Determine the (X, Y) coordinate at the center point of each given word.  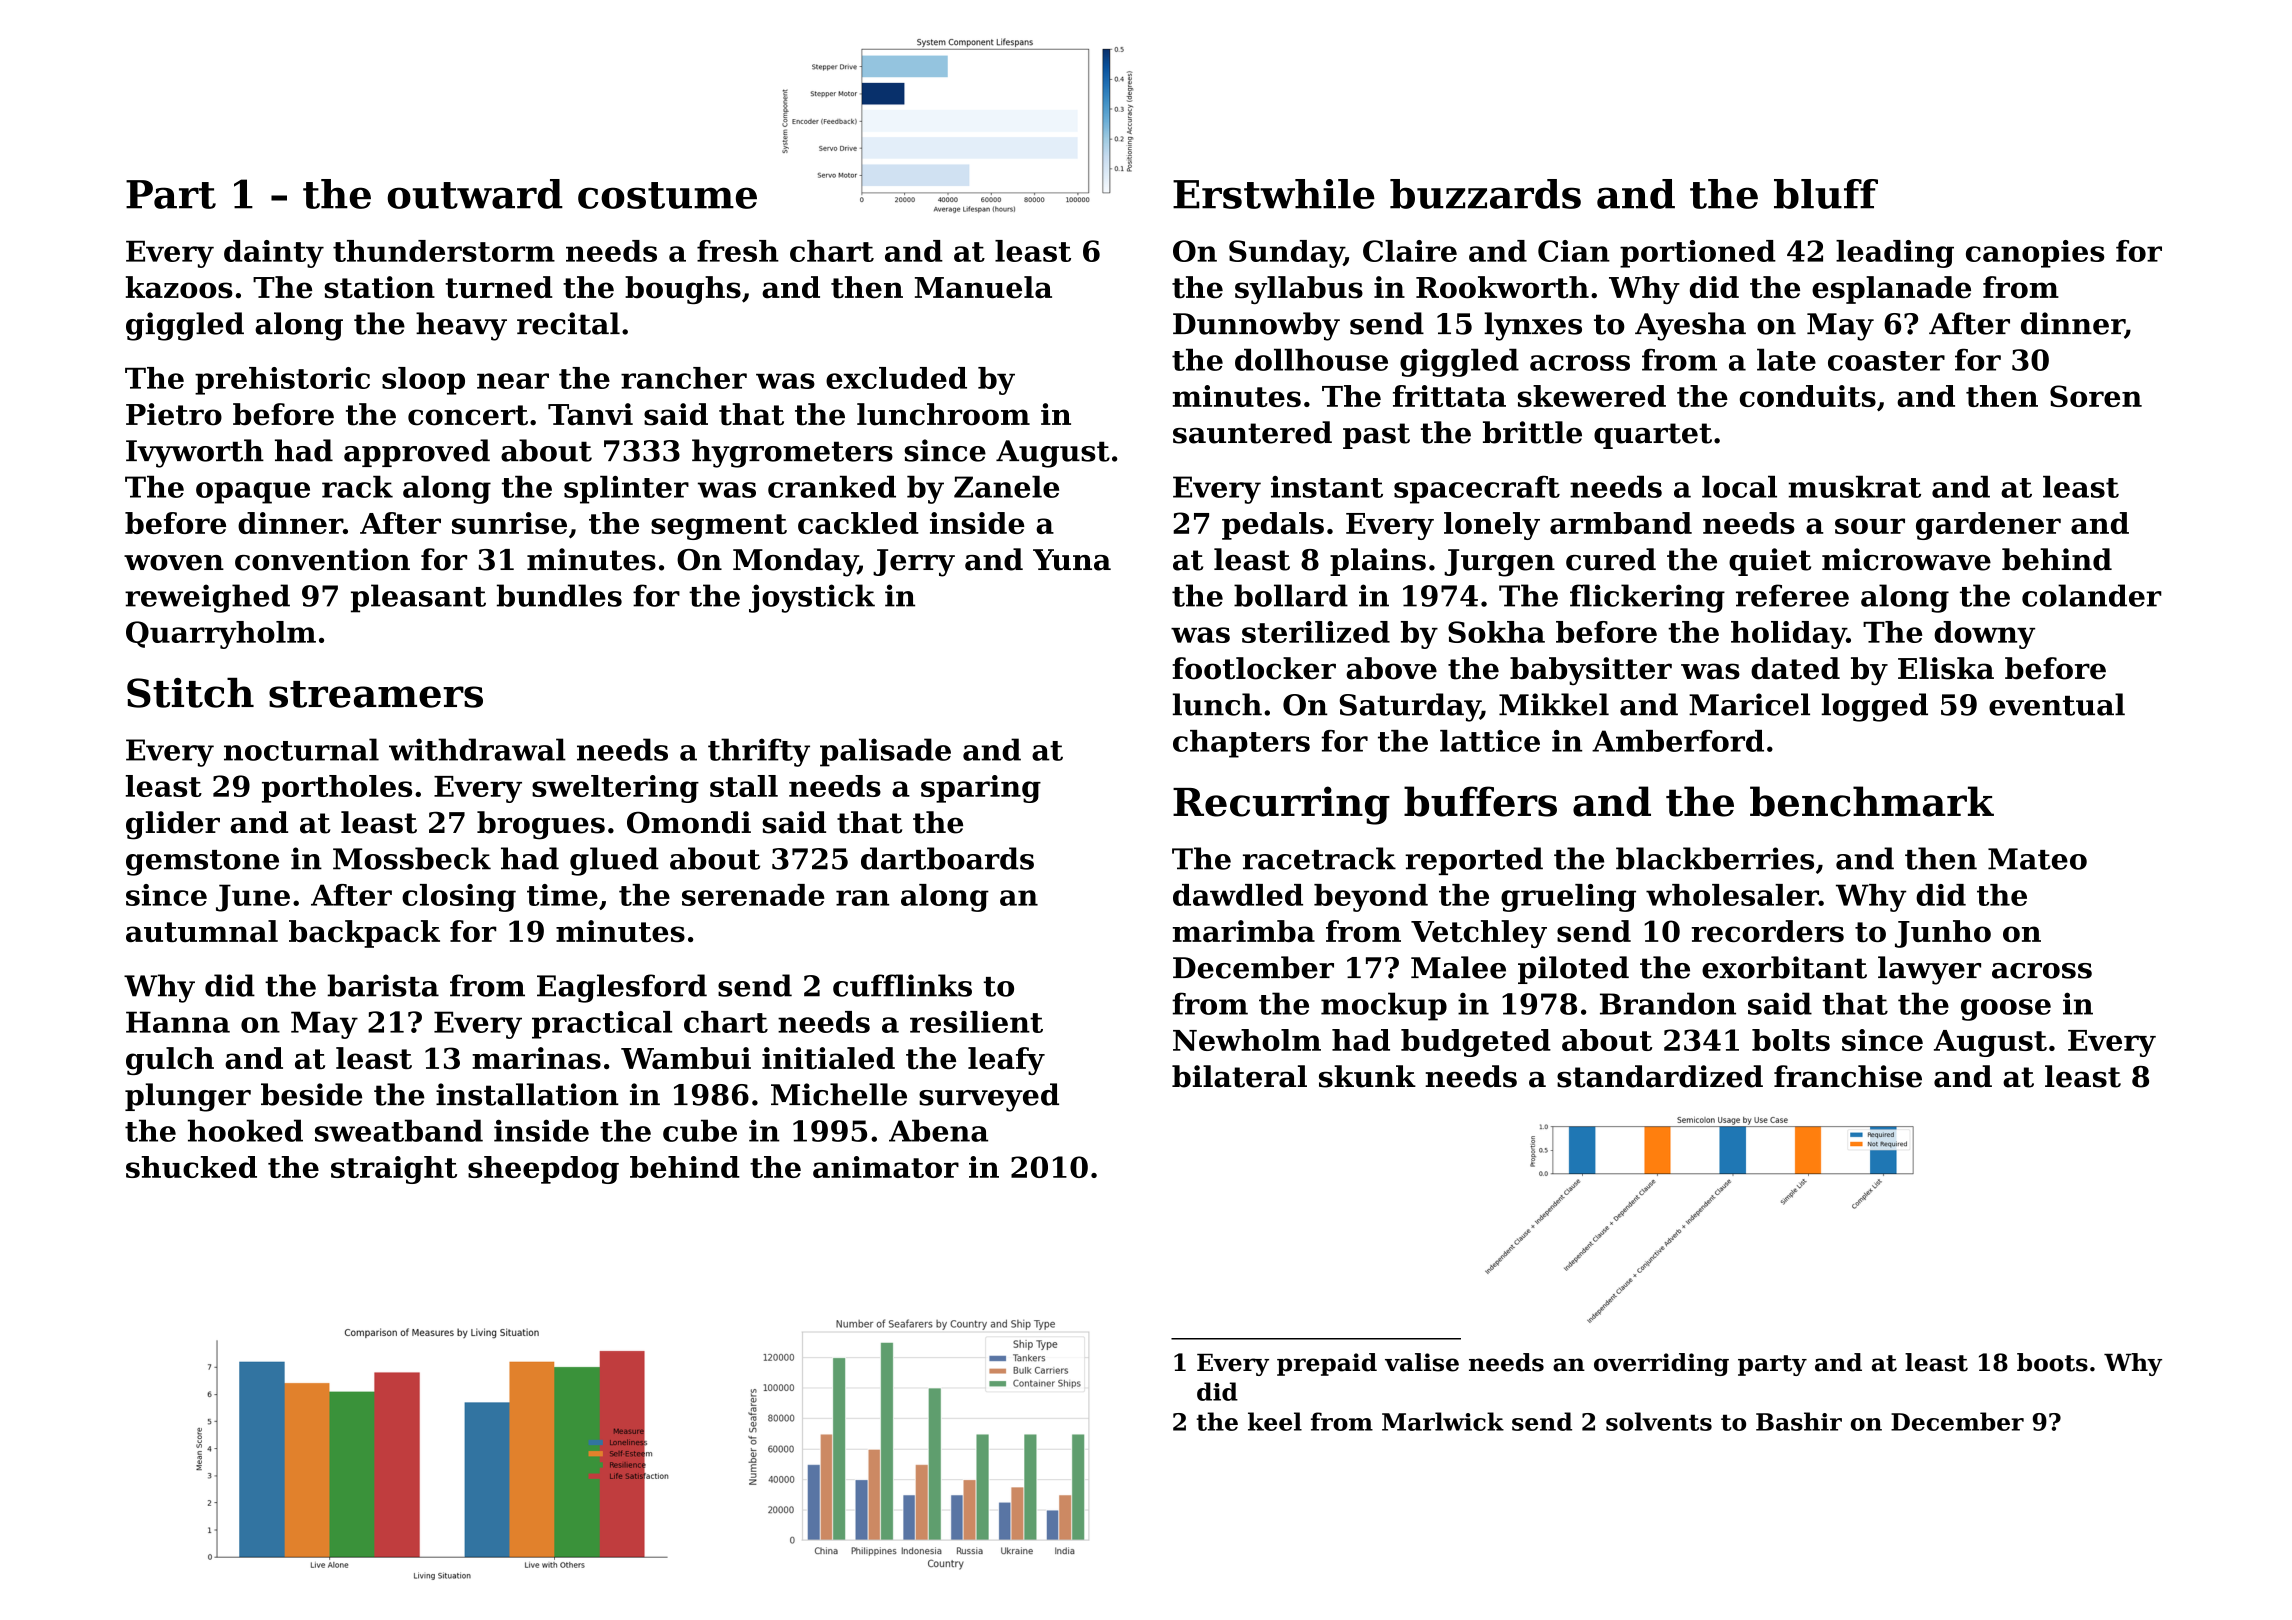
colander (2092, 595)
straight (394, 1170)
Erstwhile (1274, 194)
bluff (1826, 194)
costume (667, 195)
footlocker (1254, 668)
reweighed (207, 598)
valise (1422, 1362)
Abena (938, 1130)
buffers (1480, 801)
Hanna (178, 1022)
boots (2052, 1362)
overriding (1661, 1364)
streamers (376, 694)
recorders (1767, 931)
